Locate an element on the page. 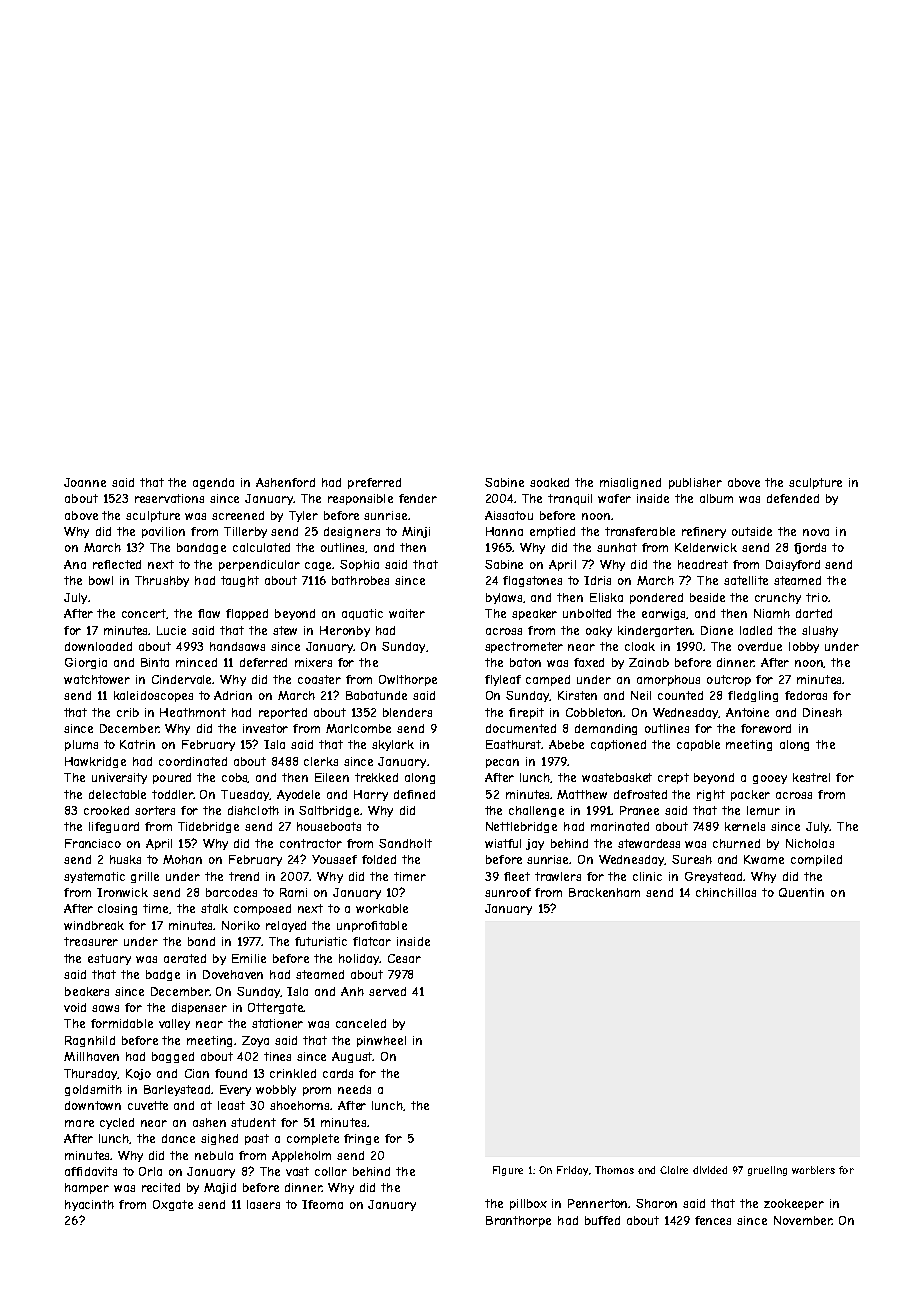 The image size is (924, 1314). Claire is located at coordinates (674, 1170).
